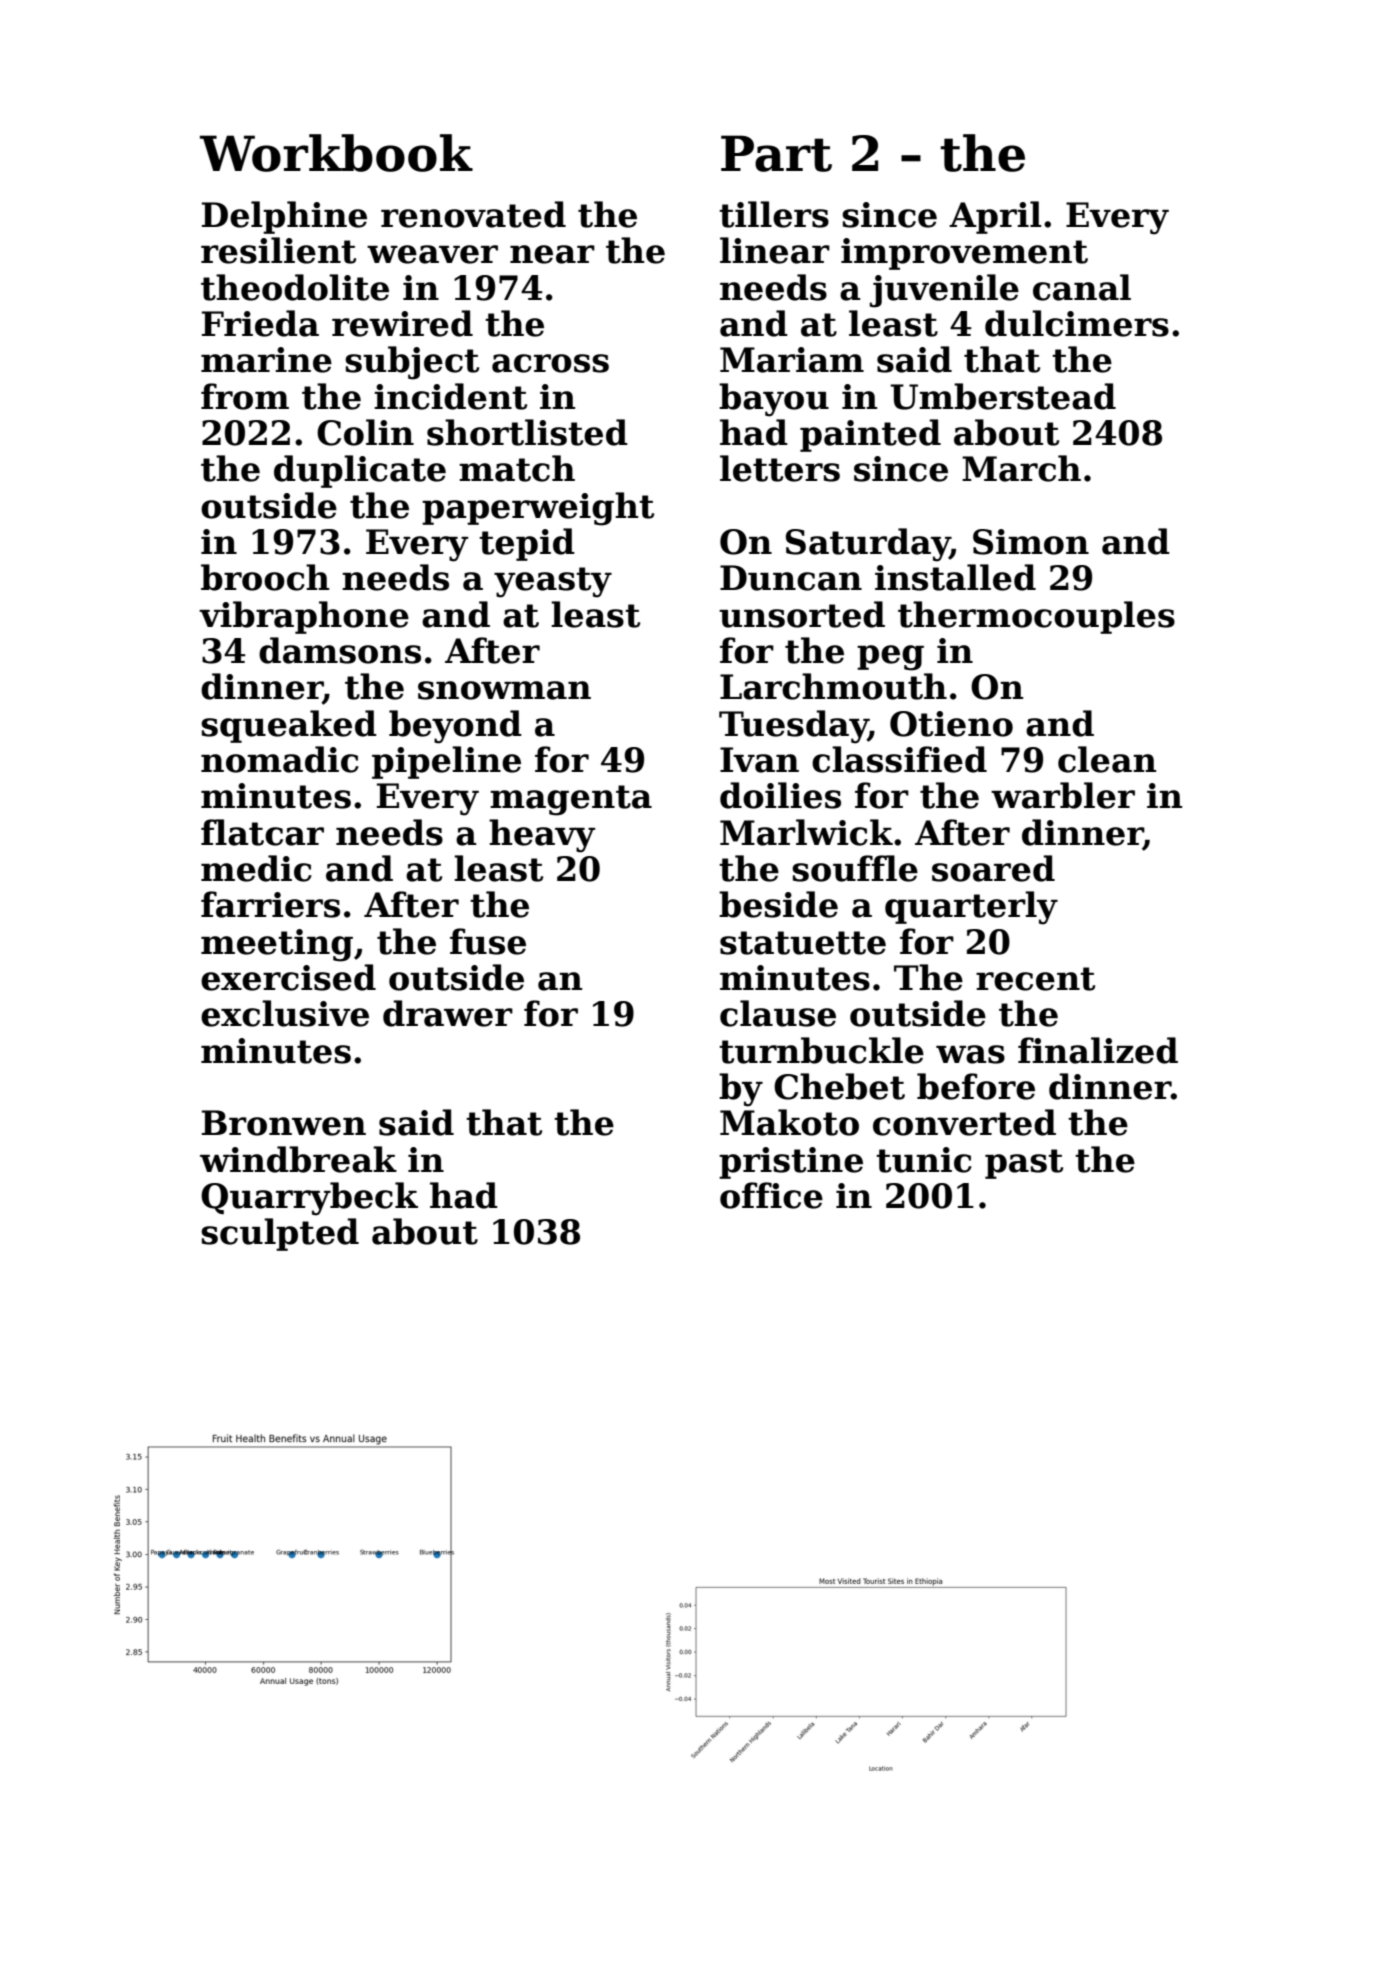 This page has width=1386, height=1969. Describe the element at coordinates (280, 759) in the page. I see `nomadic` at that location.
